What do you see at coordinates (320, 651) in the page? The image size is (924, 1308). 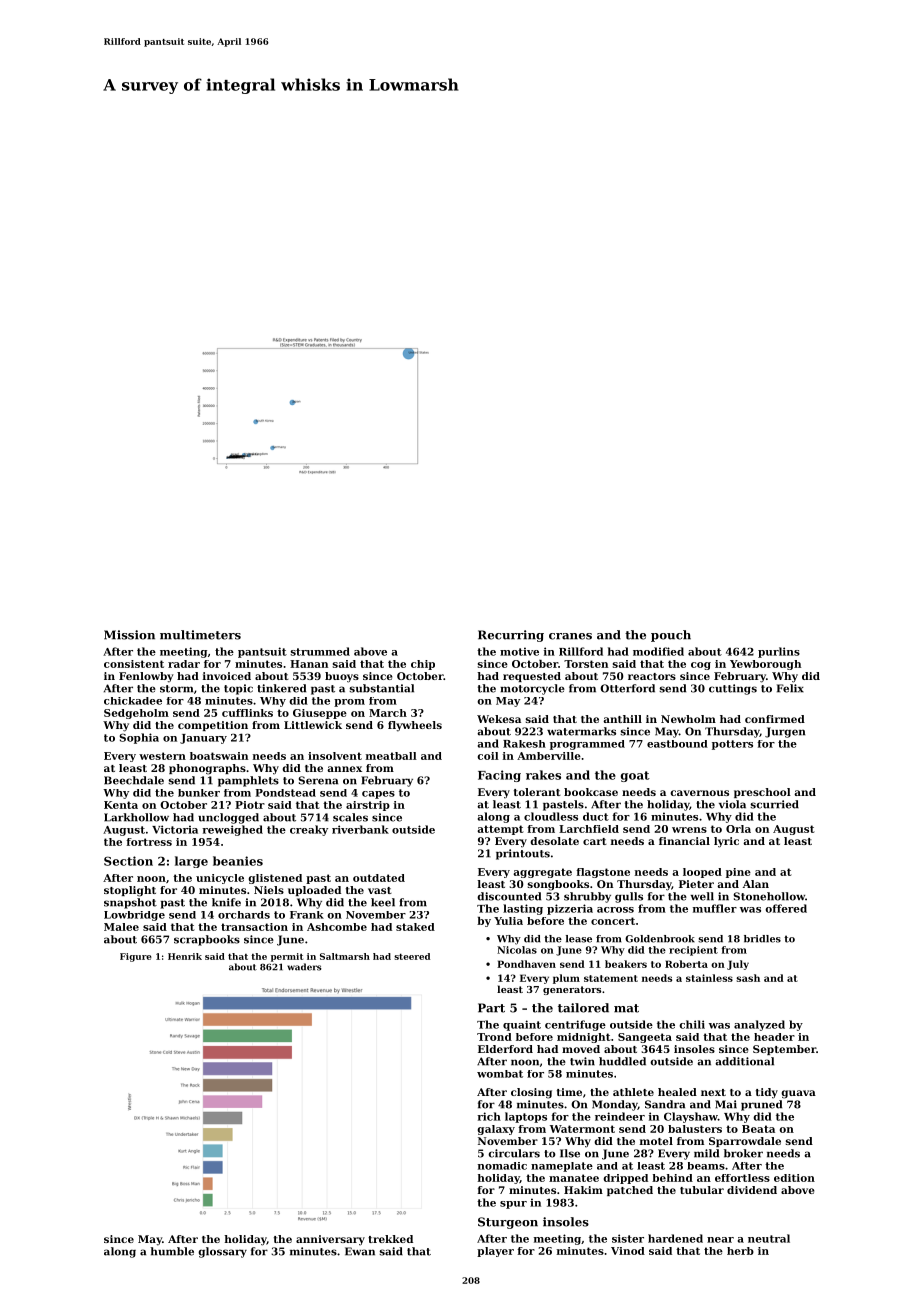 I see `strummed` at bounding box center [320, 651].
